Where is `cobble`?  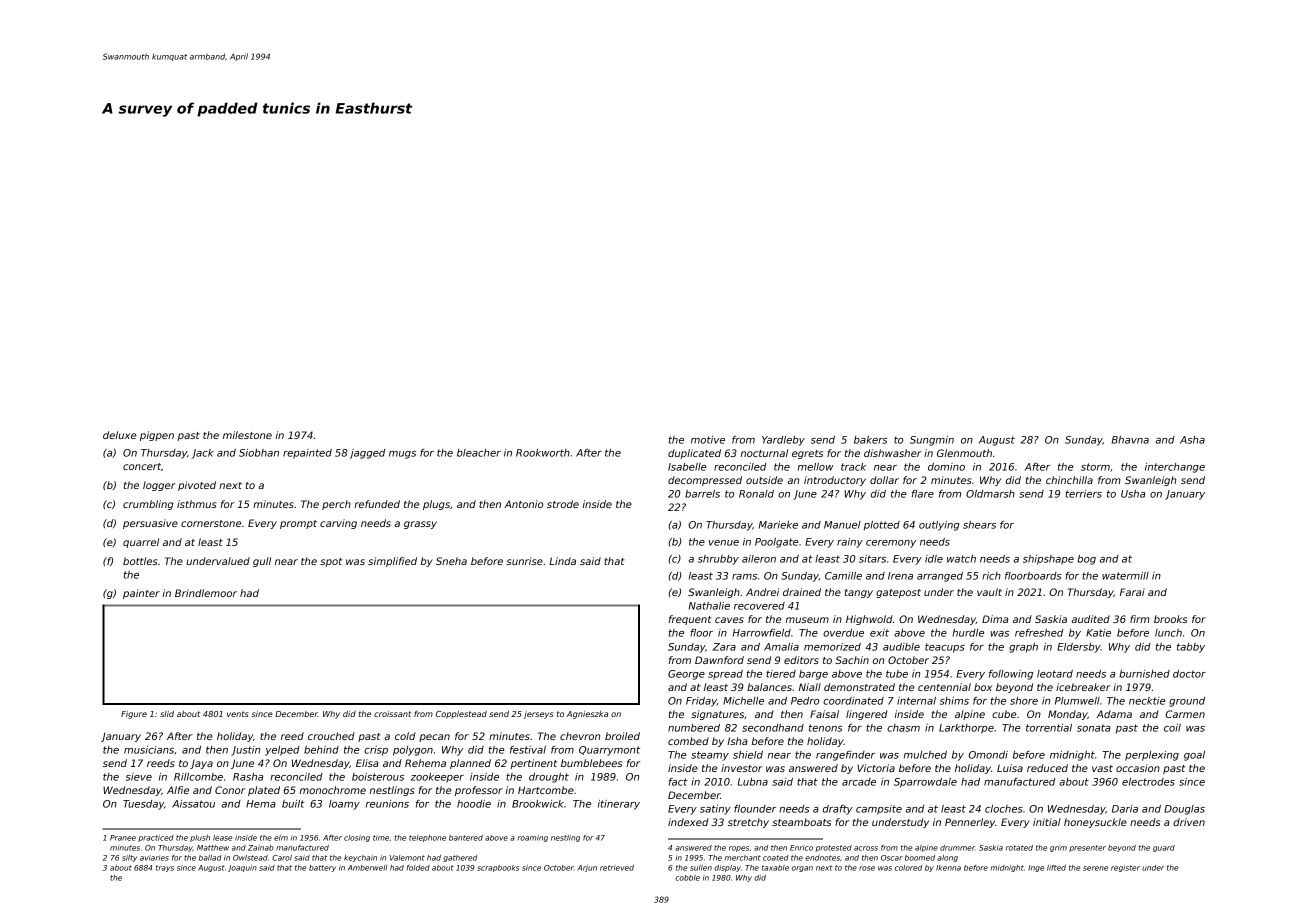 cobble is located at coordinates (687, 878).
